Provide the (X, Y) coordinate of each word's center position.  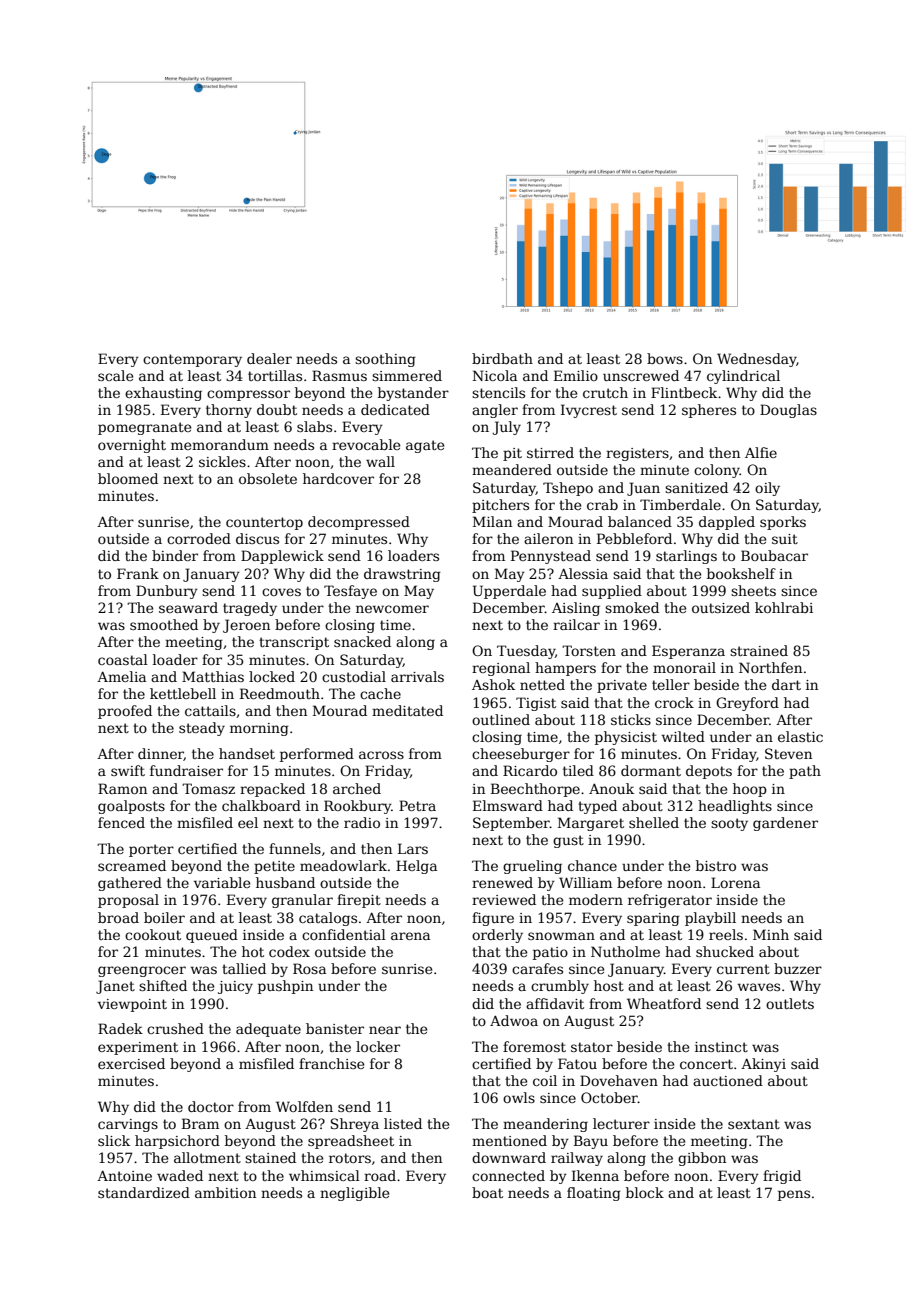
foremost (534, 1046)
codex (289, 951)
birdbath (502, 358)
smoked (632, 607)
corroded (199, 538)
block (645, 1192)
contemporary (192, 360)
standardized (144, 1192)
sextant (754, 1124)
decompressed (359, 523)
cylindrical (743, 377)
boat (487, 1192)
